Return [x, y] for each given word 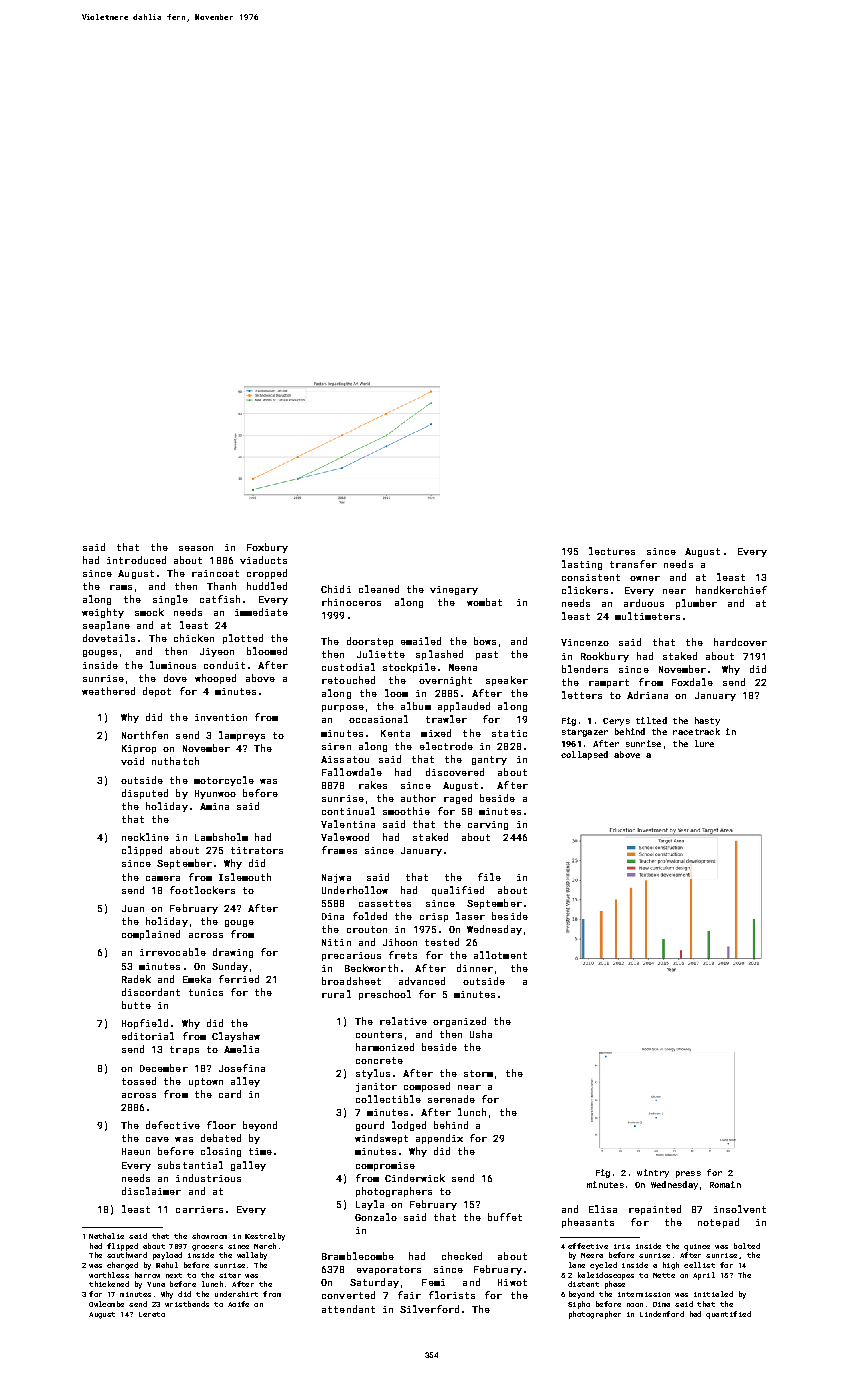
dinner [475, 968]
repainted [655, 1210]
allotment [500, 955]
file [489, 877]
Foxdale [692, 682]
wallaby [252, 1256]
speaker [507, 681]
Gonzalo [376, 1217]
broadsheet [351, 981]
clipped [142, 851]
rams [121, 587]
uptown [206, 1082]
